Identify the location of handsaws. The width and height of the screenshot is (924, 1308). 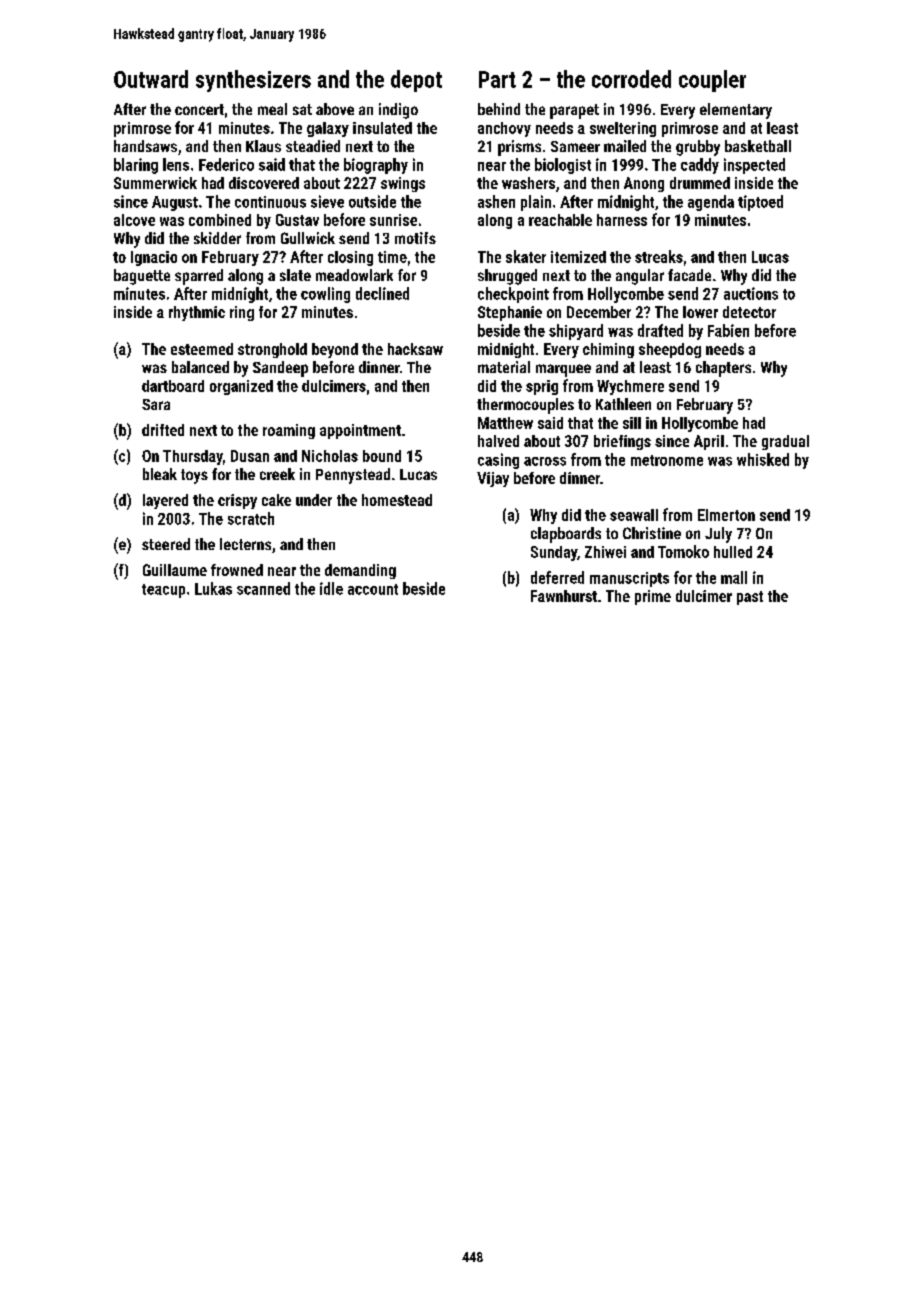
(145, 146).
